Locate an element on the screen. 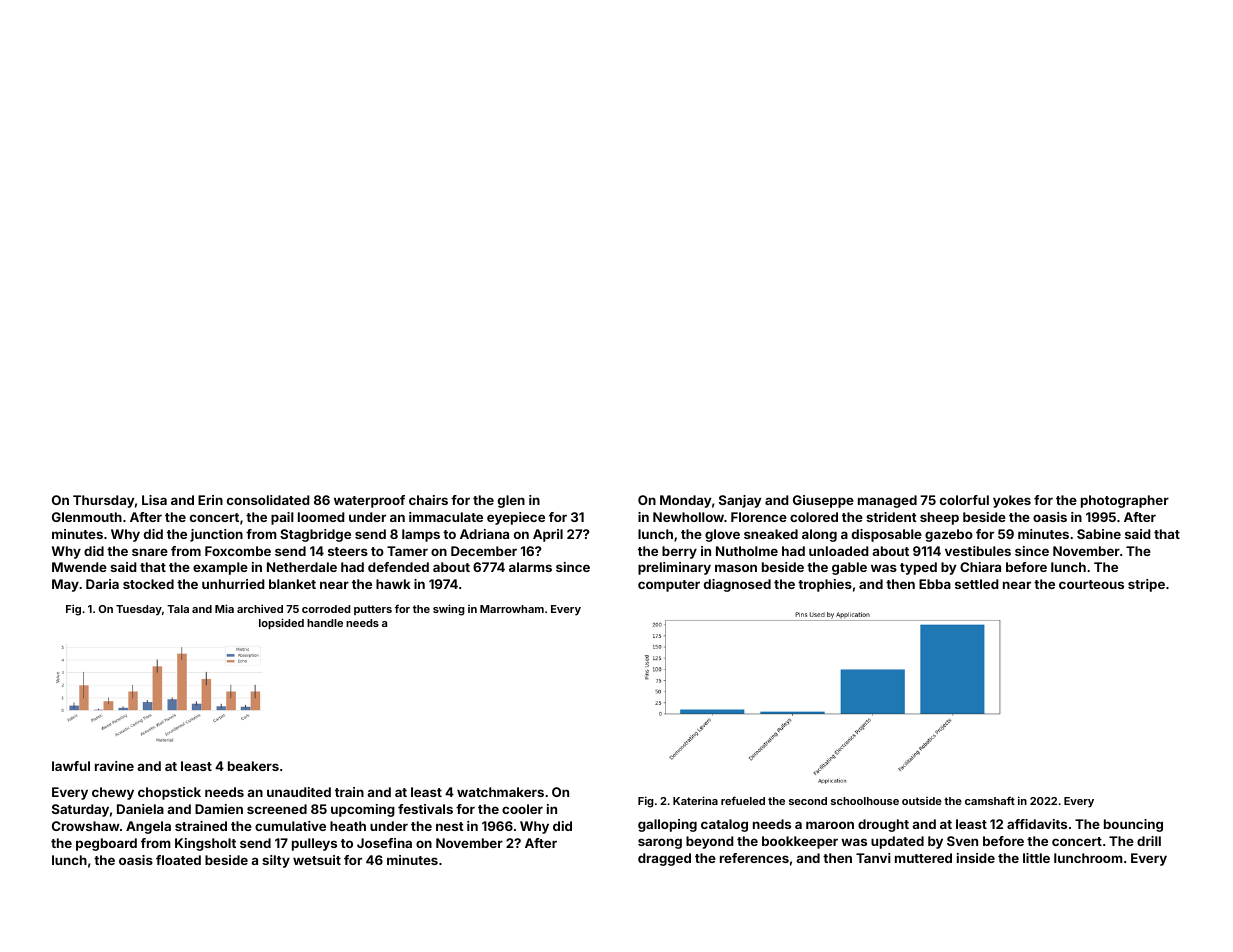 The image size is (1233, 952). Sanjay is located at coordinates (740, 501).
